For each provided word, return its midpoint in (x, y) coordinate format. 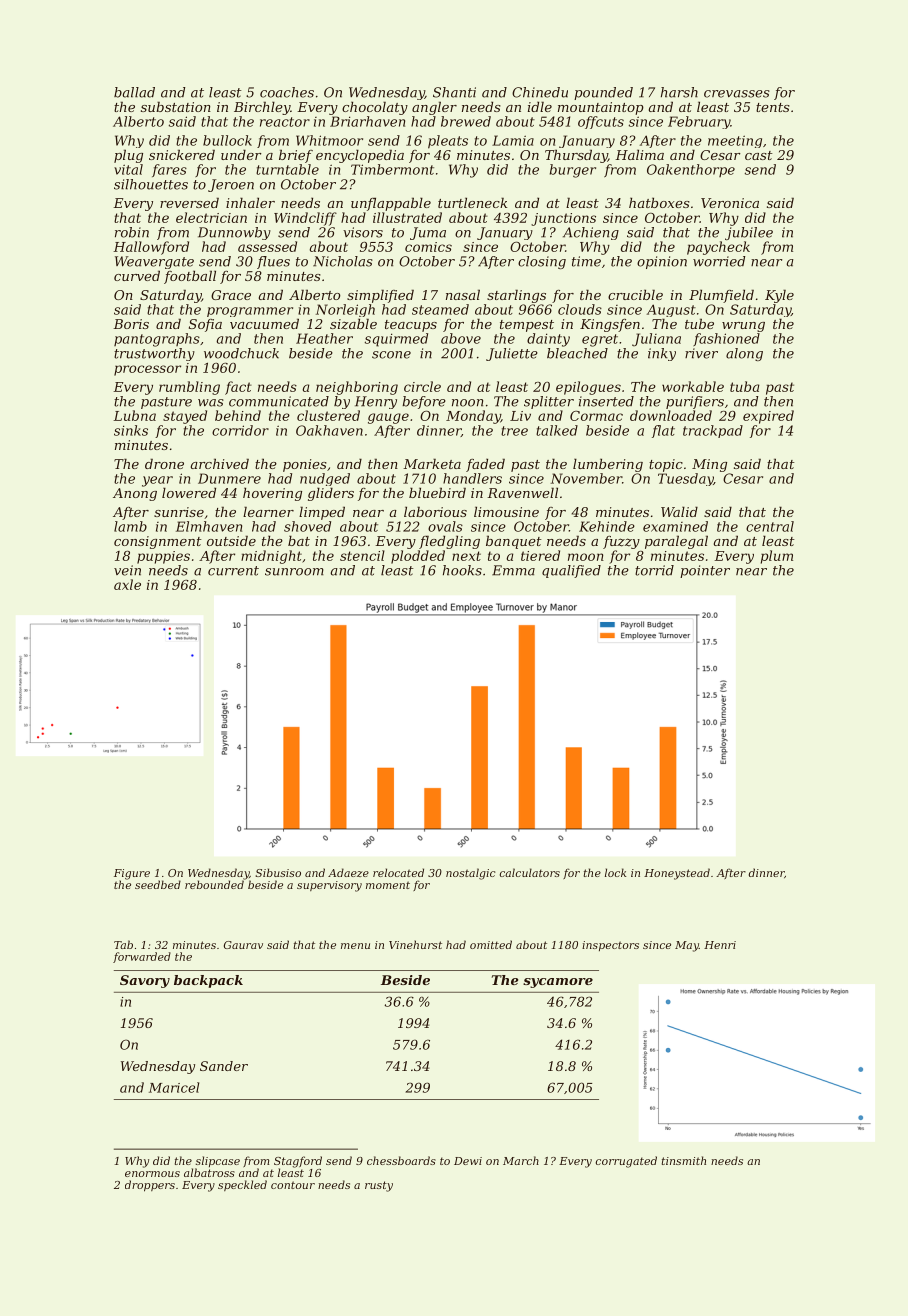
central (770, 526)
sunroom (294, 572)
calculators (530, 872)
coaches (287, 92)
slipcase (218, 1161)
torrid (654, 570)
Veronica (730, 203)
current (233, 571)
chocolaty (375, 108)
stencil (362, 555)
